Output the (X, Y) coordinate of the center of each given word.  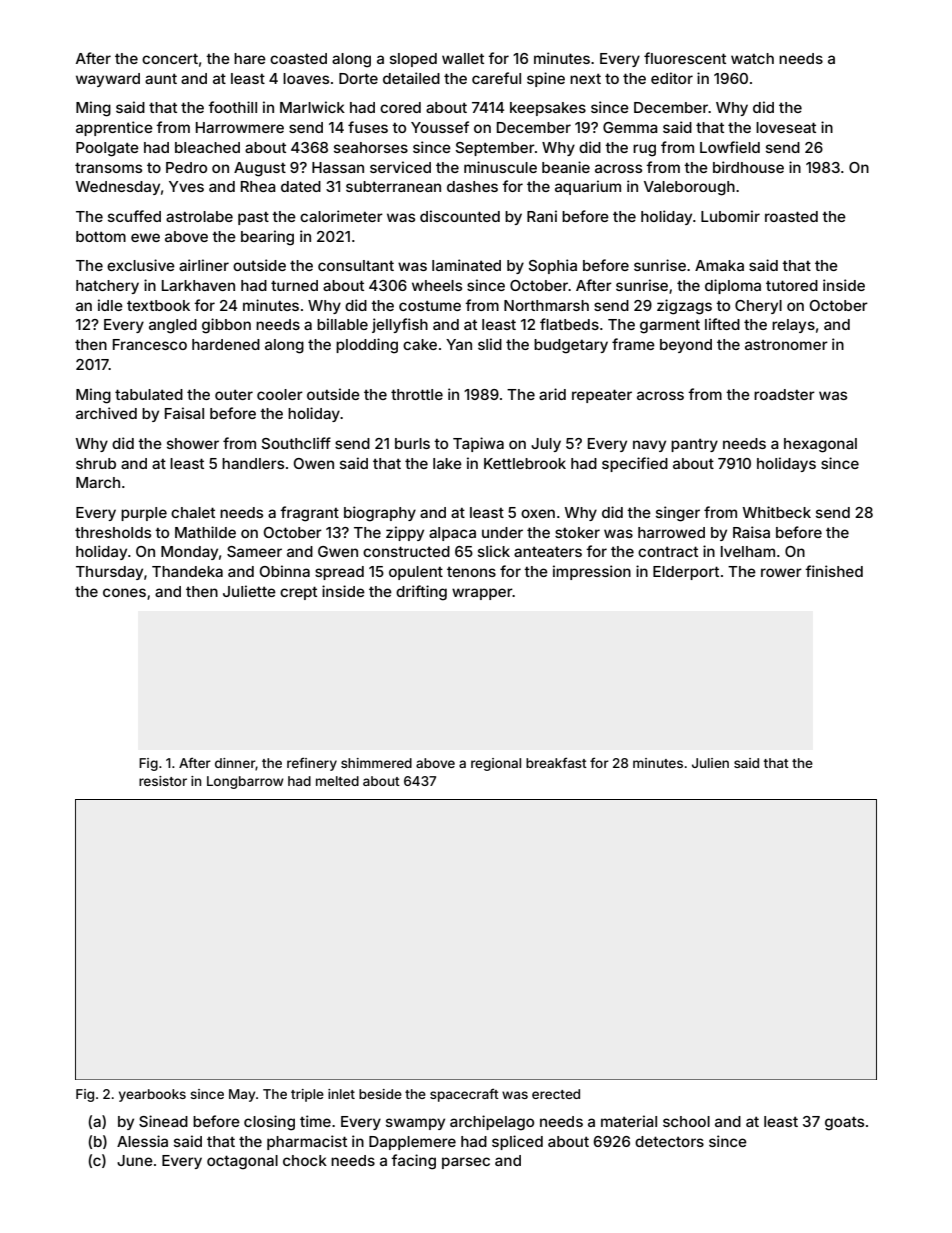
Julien (710, 763)
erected (556, 1094)
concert (170, 59)
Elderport (686, 573)
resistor (163, 781)
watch (752, 58)
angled (173, 326)
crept (298, 593)
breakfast (556, 762)
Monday (189, 553)
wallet (463, 58)
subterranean (393, 186)
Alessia (142, 1141)
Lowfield (730, 147)
